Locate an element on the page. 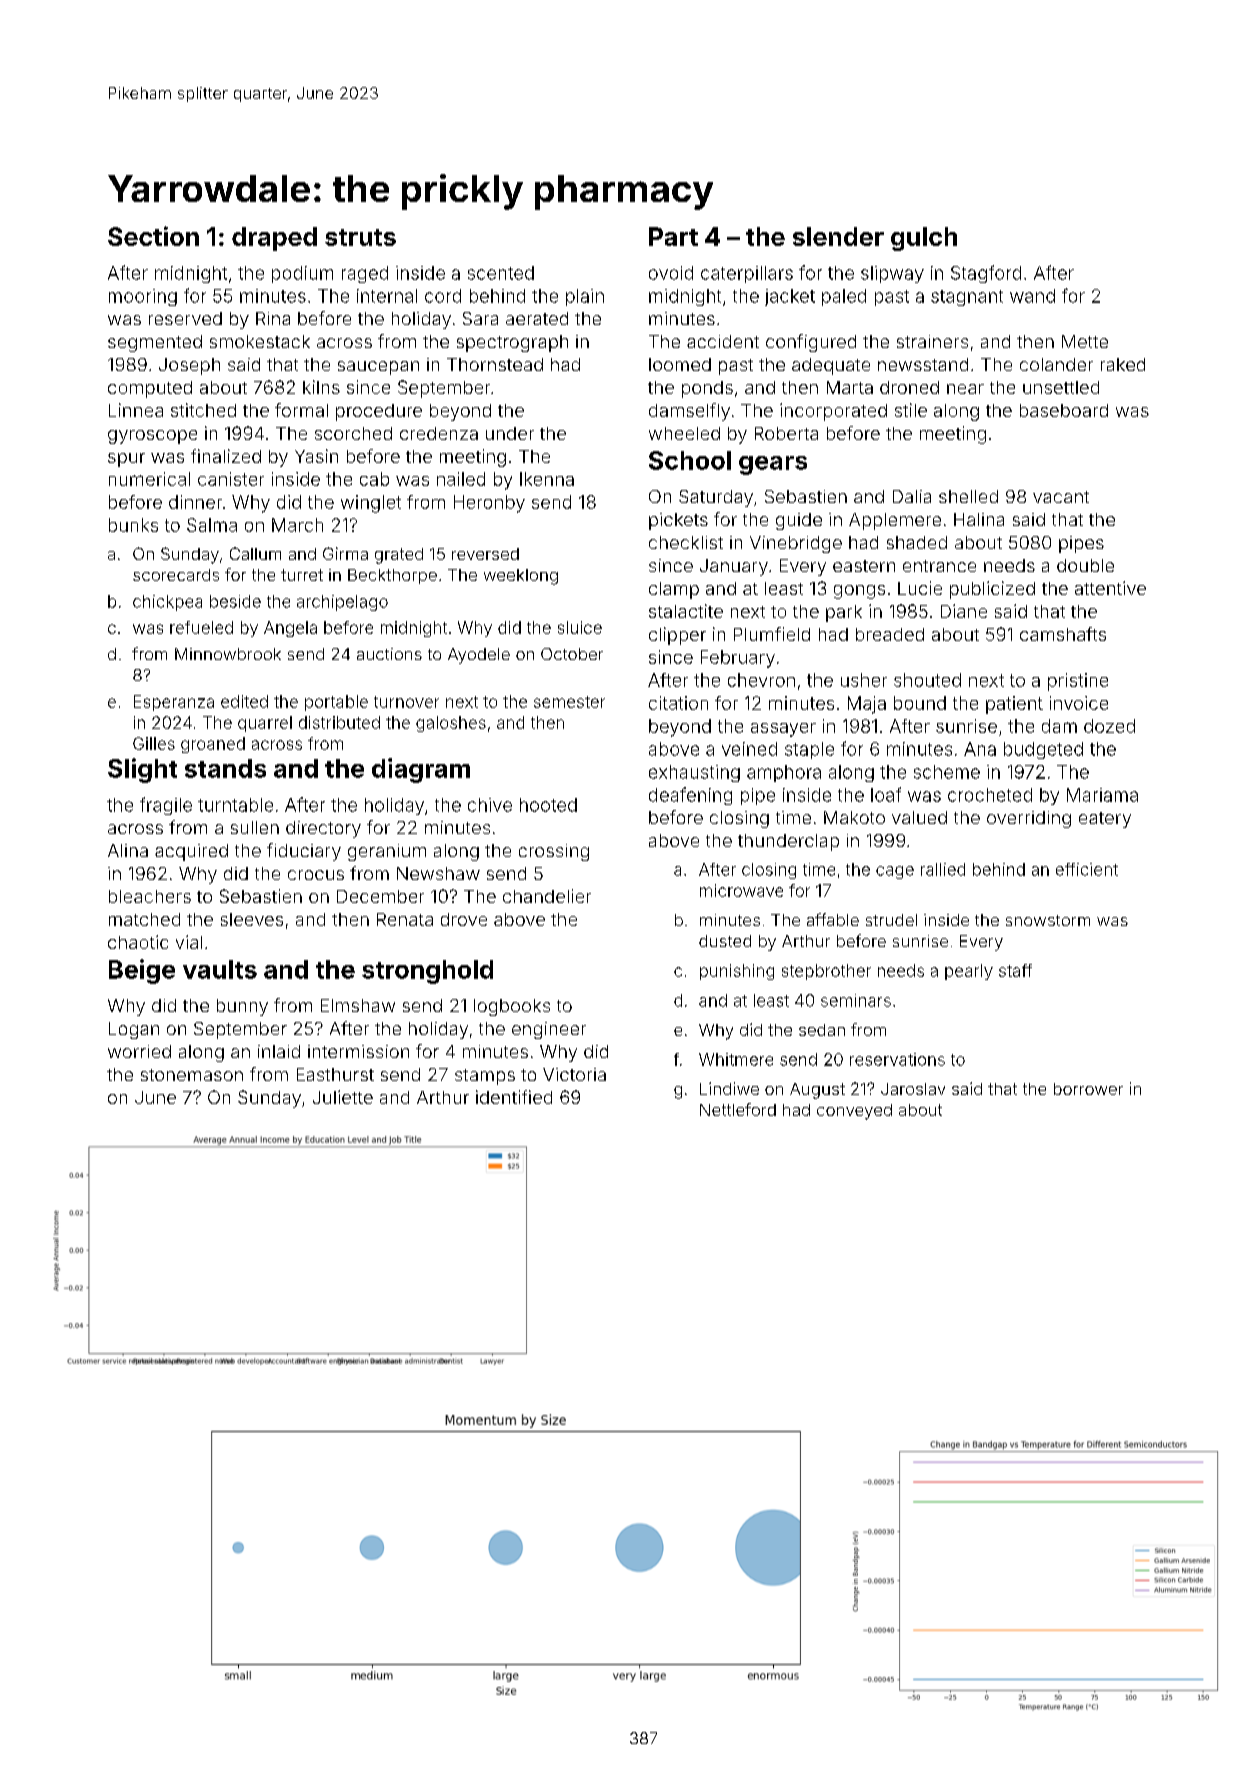 This page has height=1779, width=1258. gulch is located at coordinates (924, 239).
